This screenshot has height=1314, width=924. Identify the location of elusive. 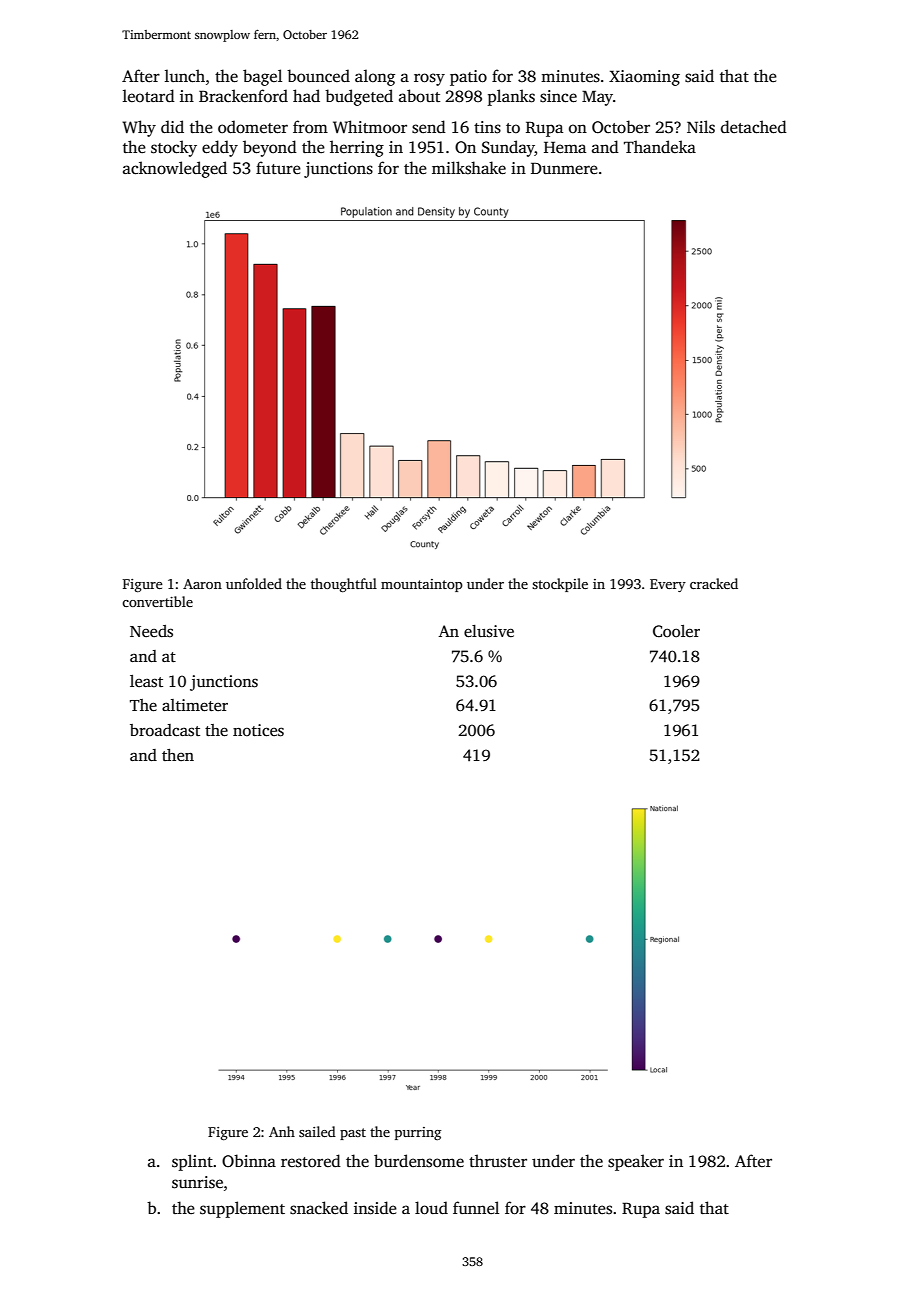
(489, 631).
